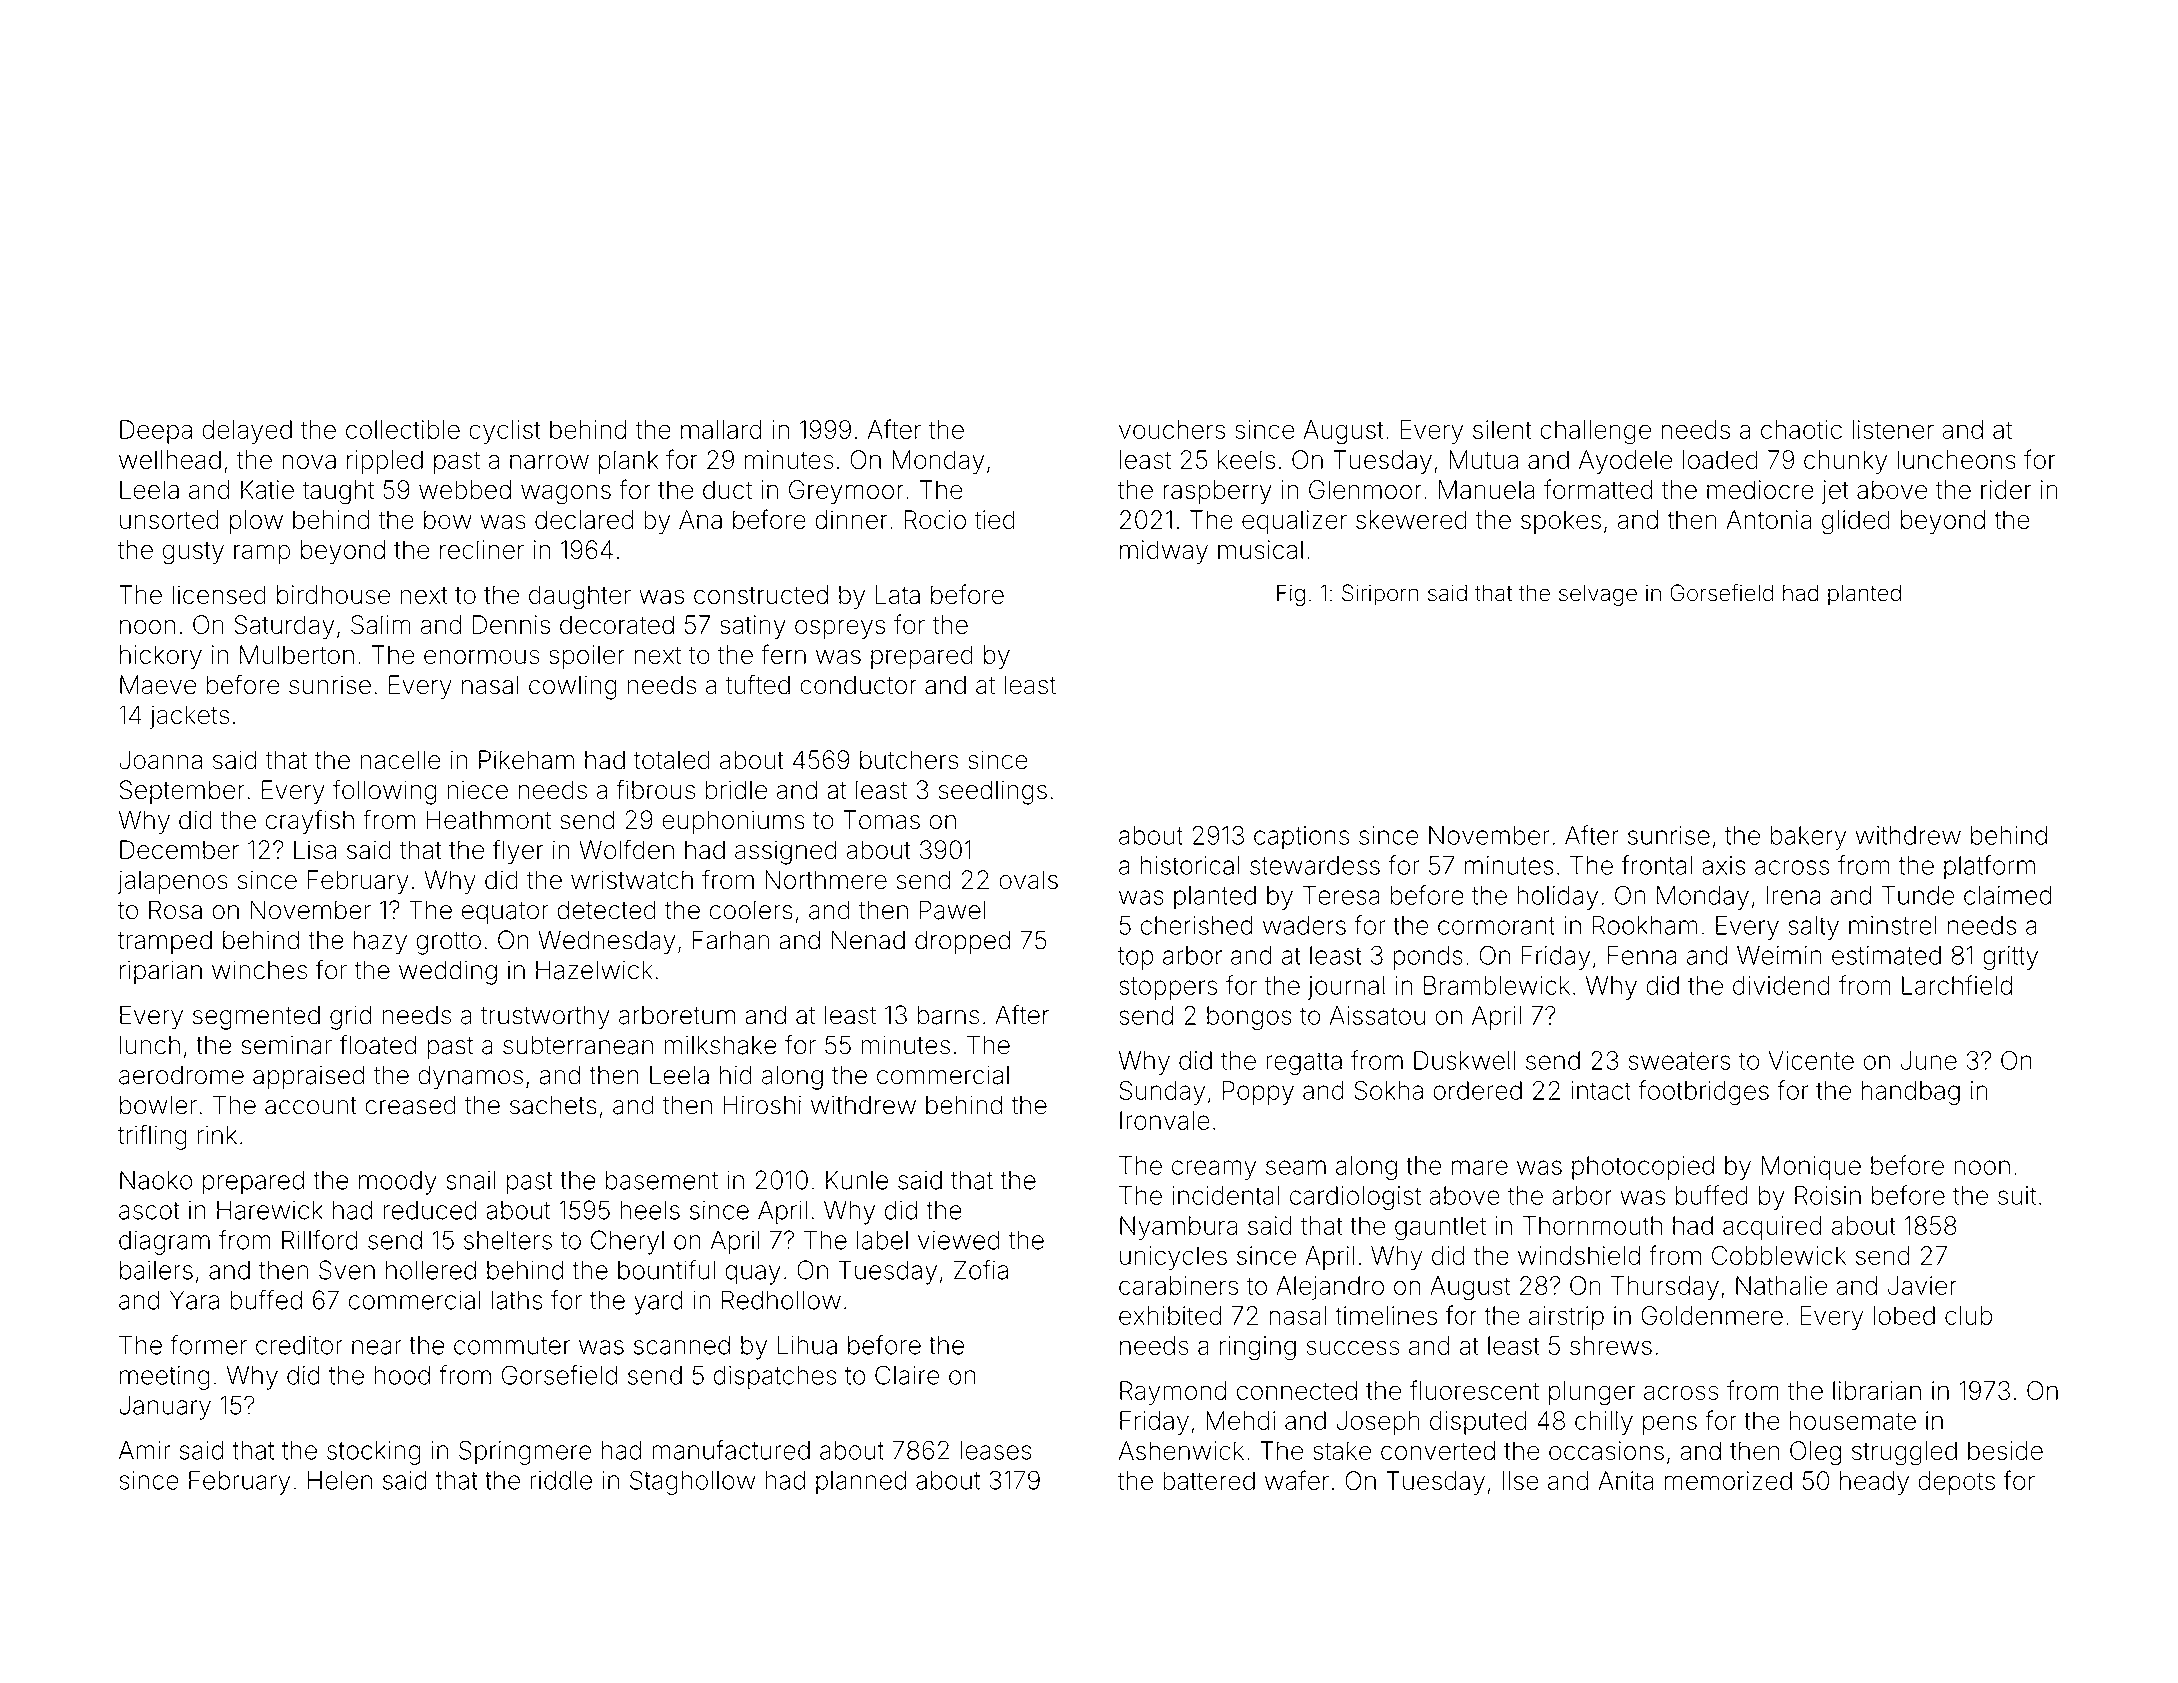  Describe the element at coordinates (401, 760) in the document. I see `nacelle` at that location.
